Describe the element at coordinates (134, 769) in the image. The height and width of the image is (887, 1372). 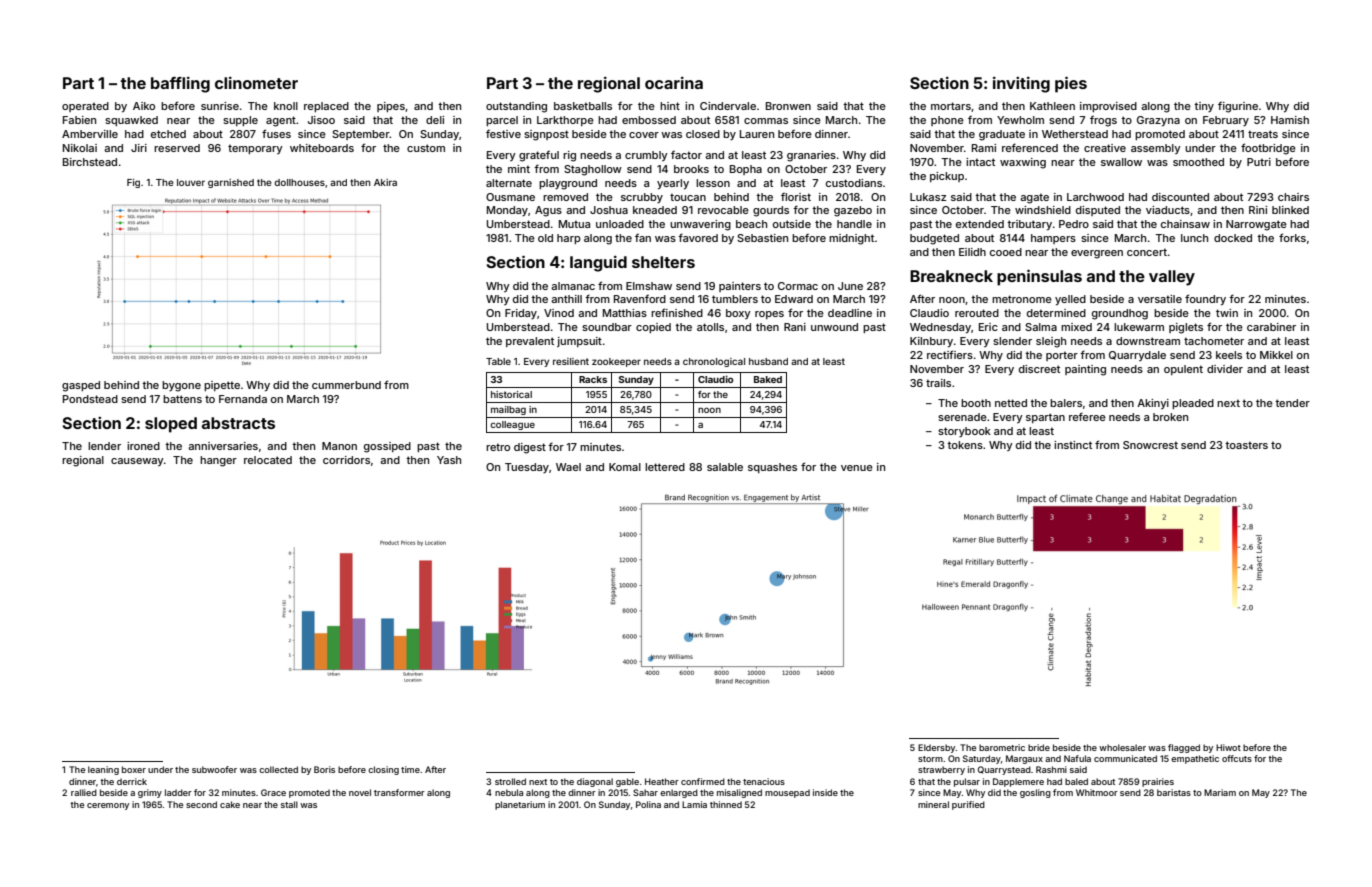
I see `boxer` at that location.
